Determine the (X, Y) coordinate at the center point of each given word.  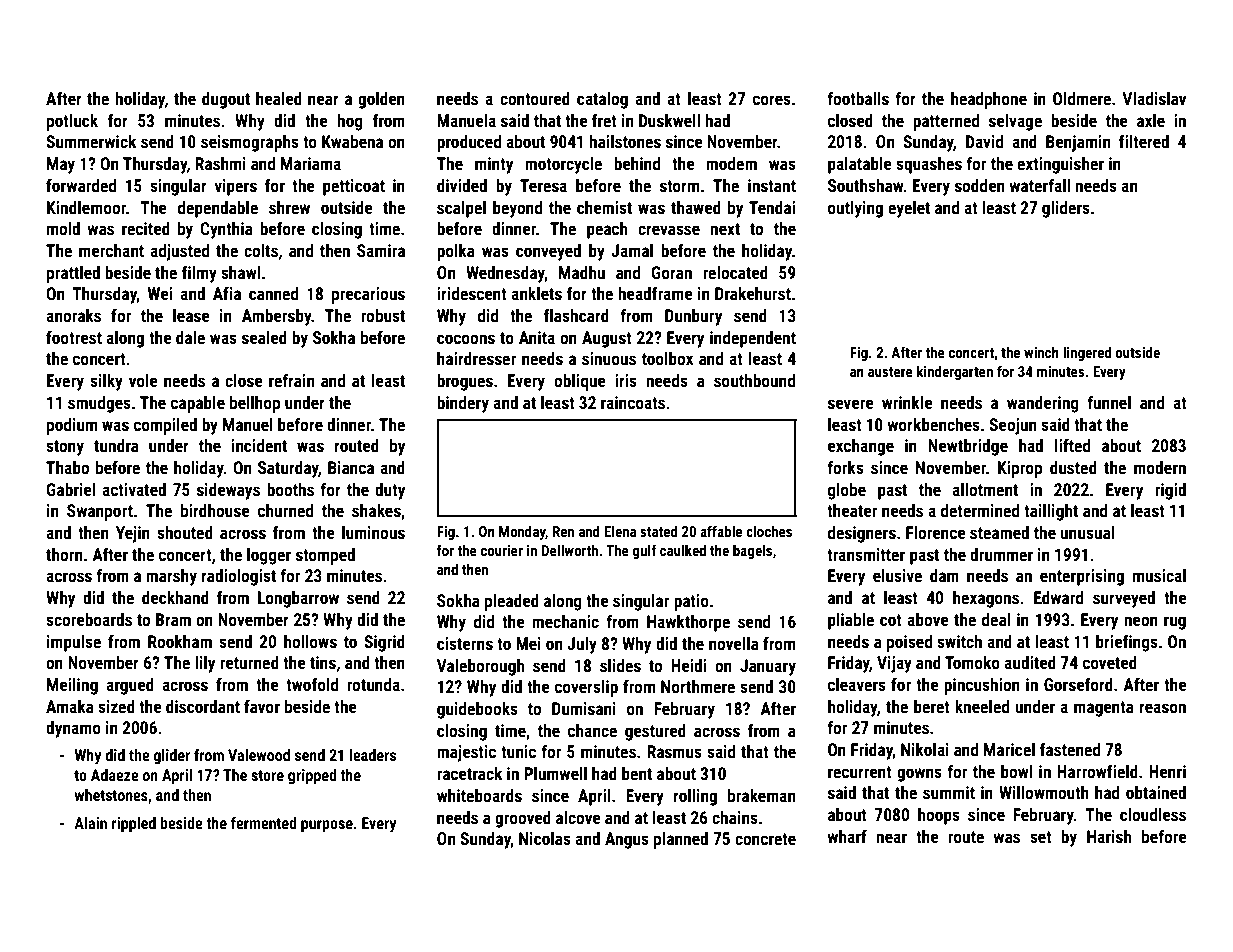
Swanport (100, 512)
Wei (160, 293)
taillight (1051, 512)
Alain (90, 823)
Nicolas (545, 838)
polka (456, 252)
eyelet (909, 209)
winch (1041, 352)
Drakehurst (753, 293)
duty (390, 491)
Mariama (311, 163)
